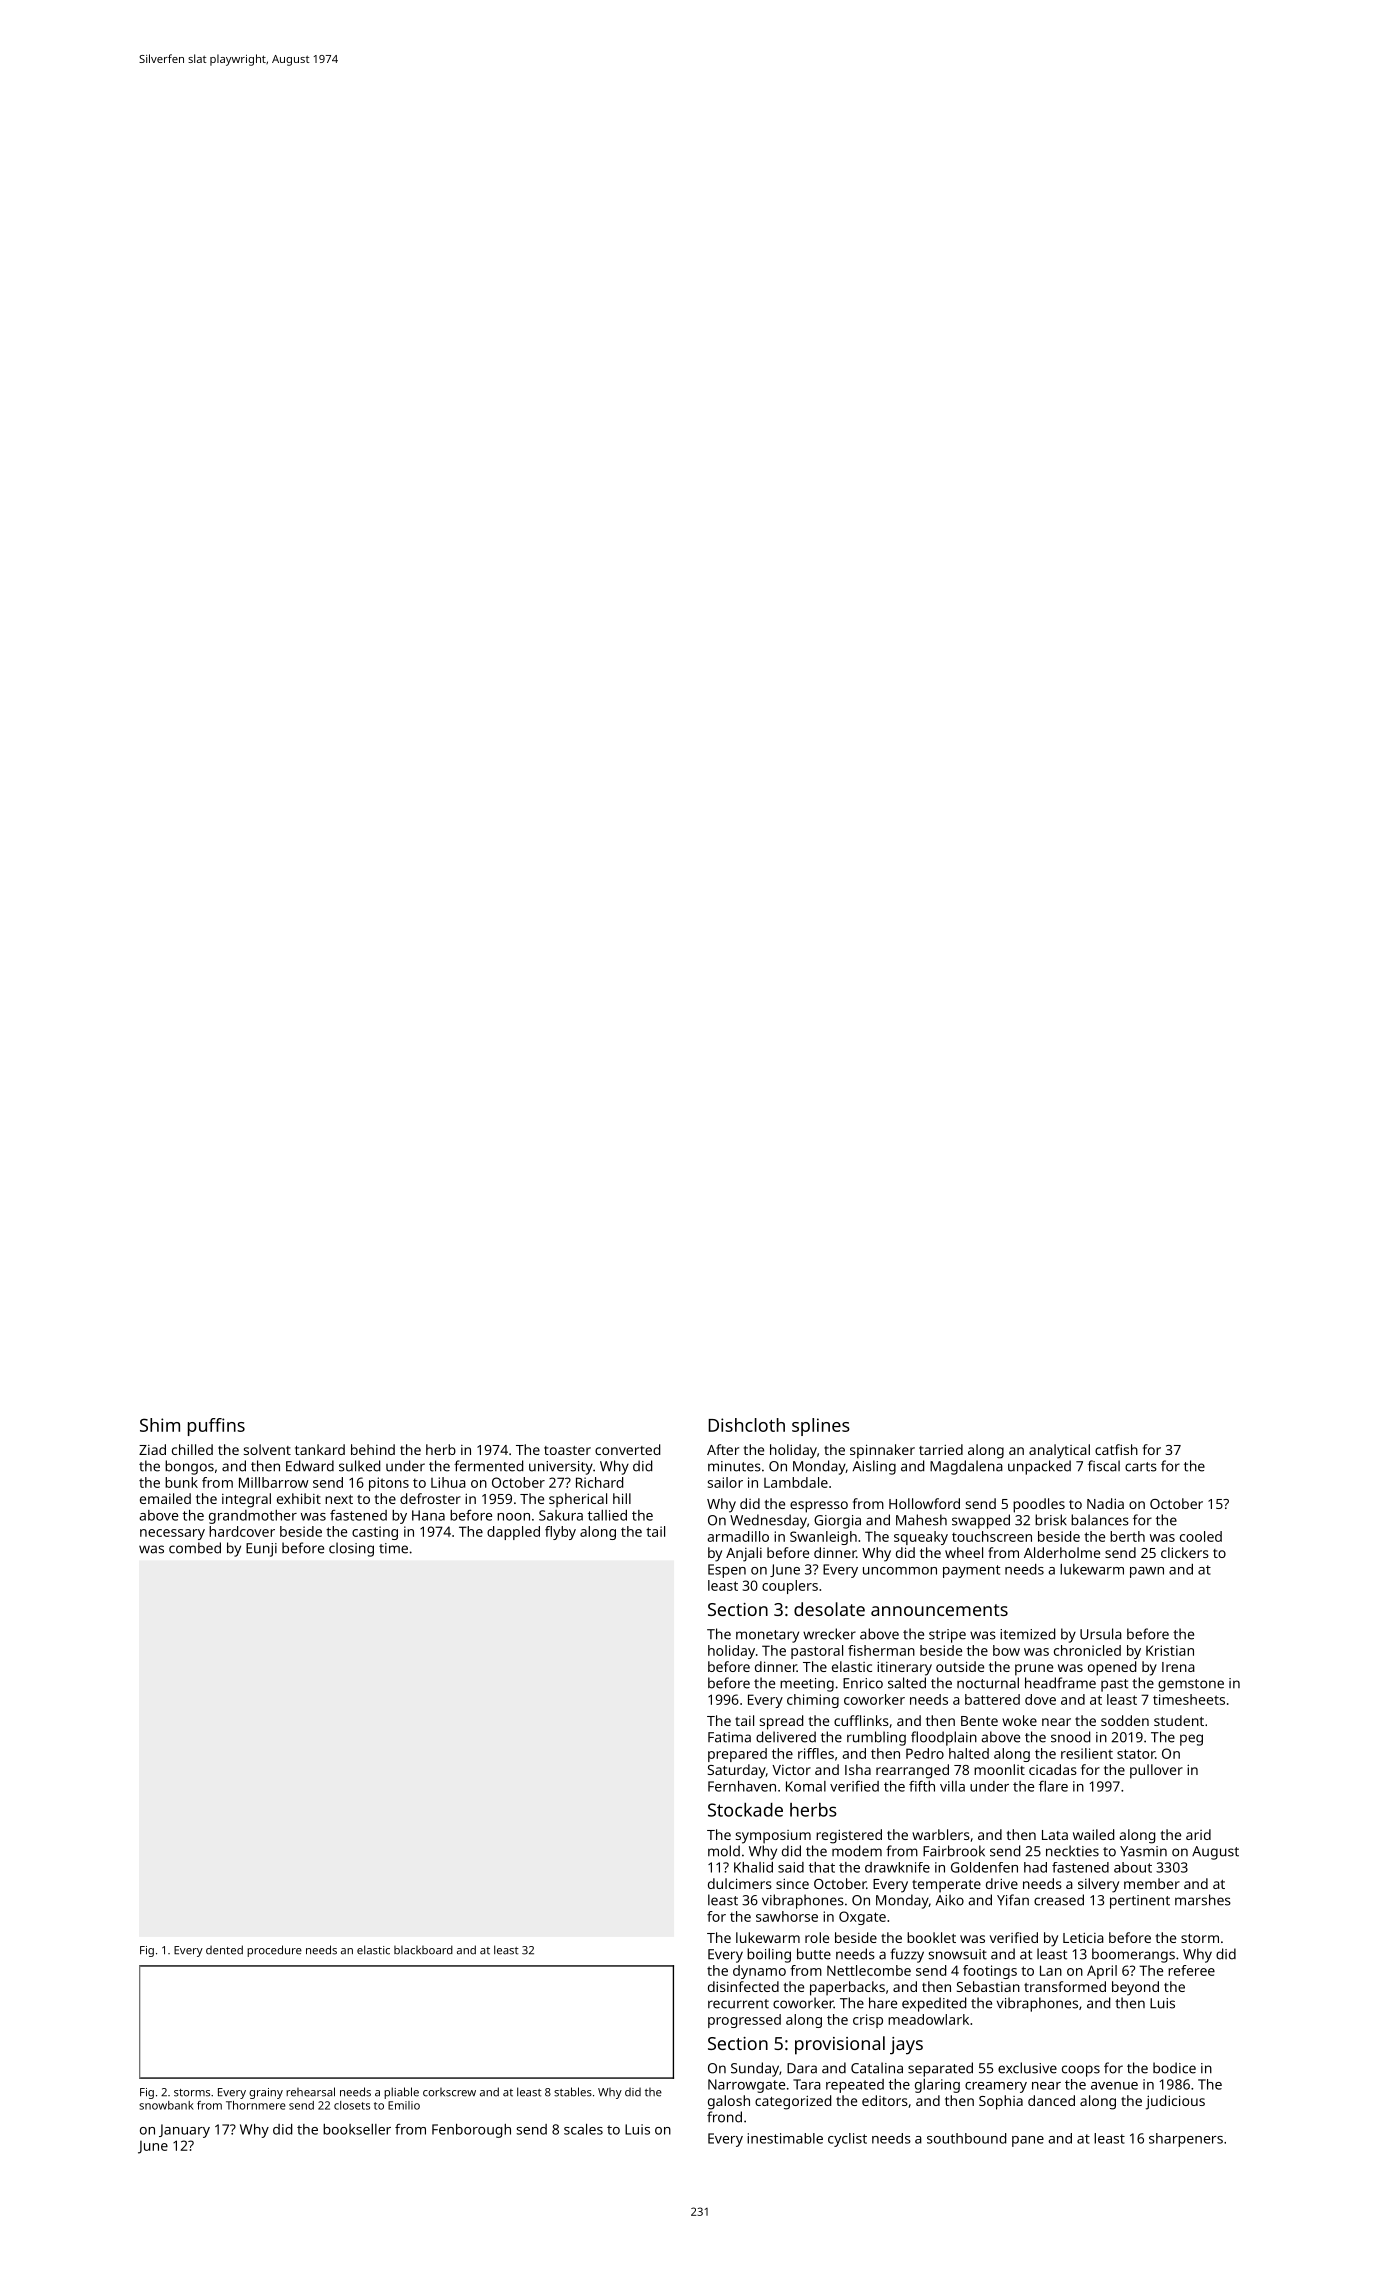  What do you see at coordinates (339, 1499) in the image?
I see `next` at bounding box center [339, 1499].
